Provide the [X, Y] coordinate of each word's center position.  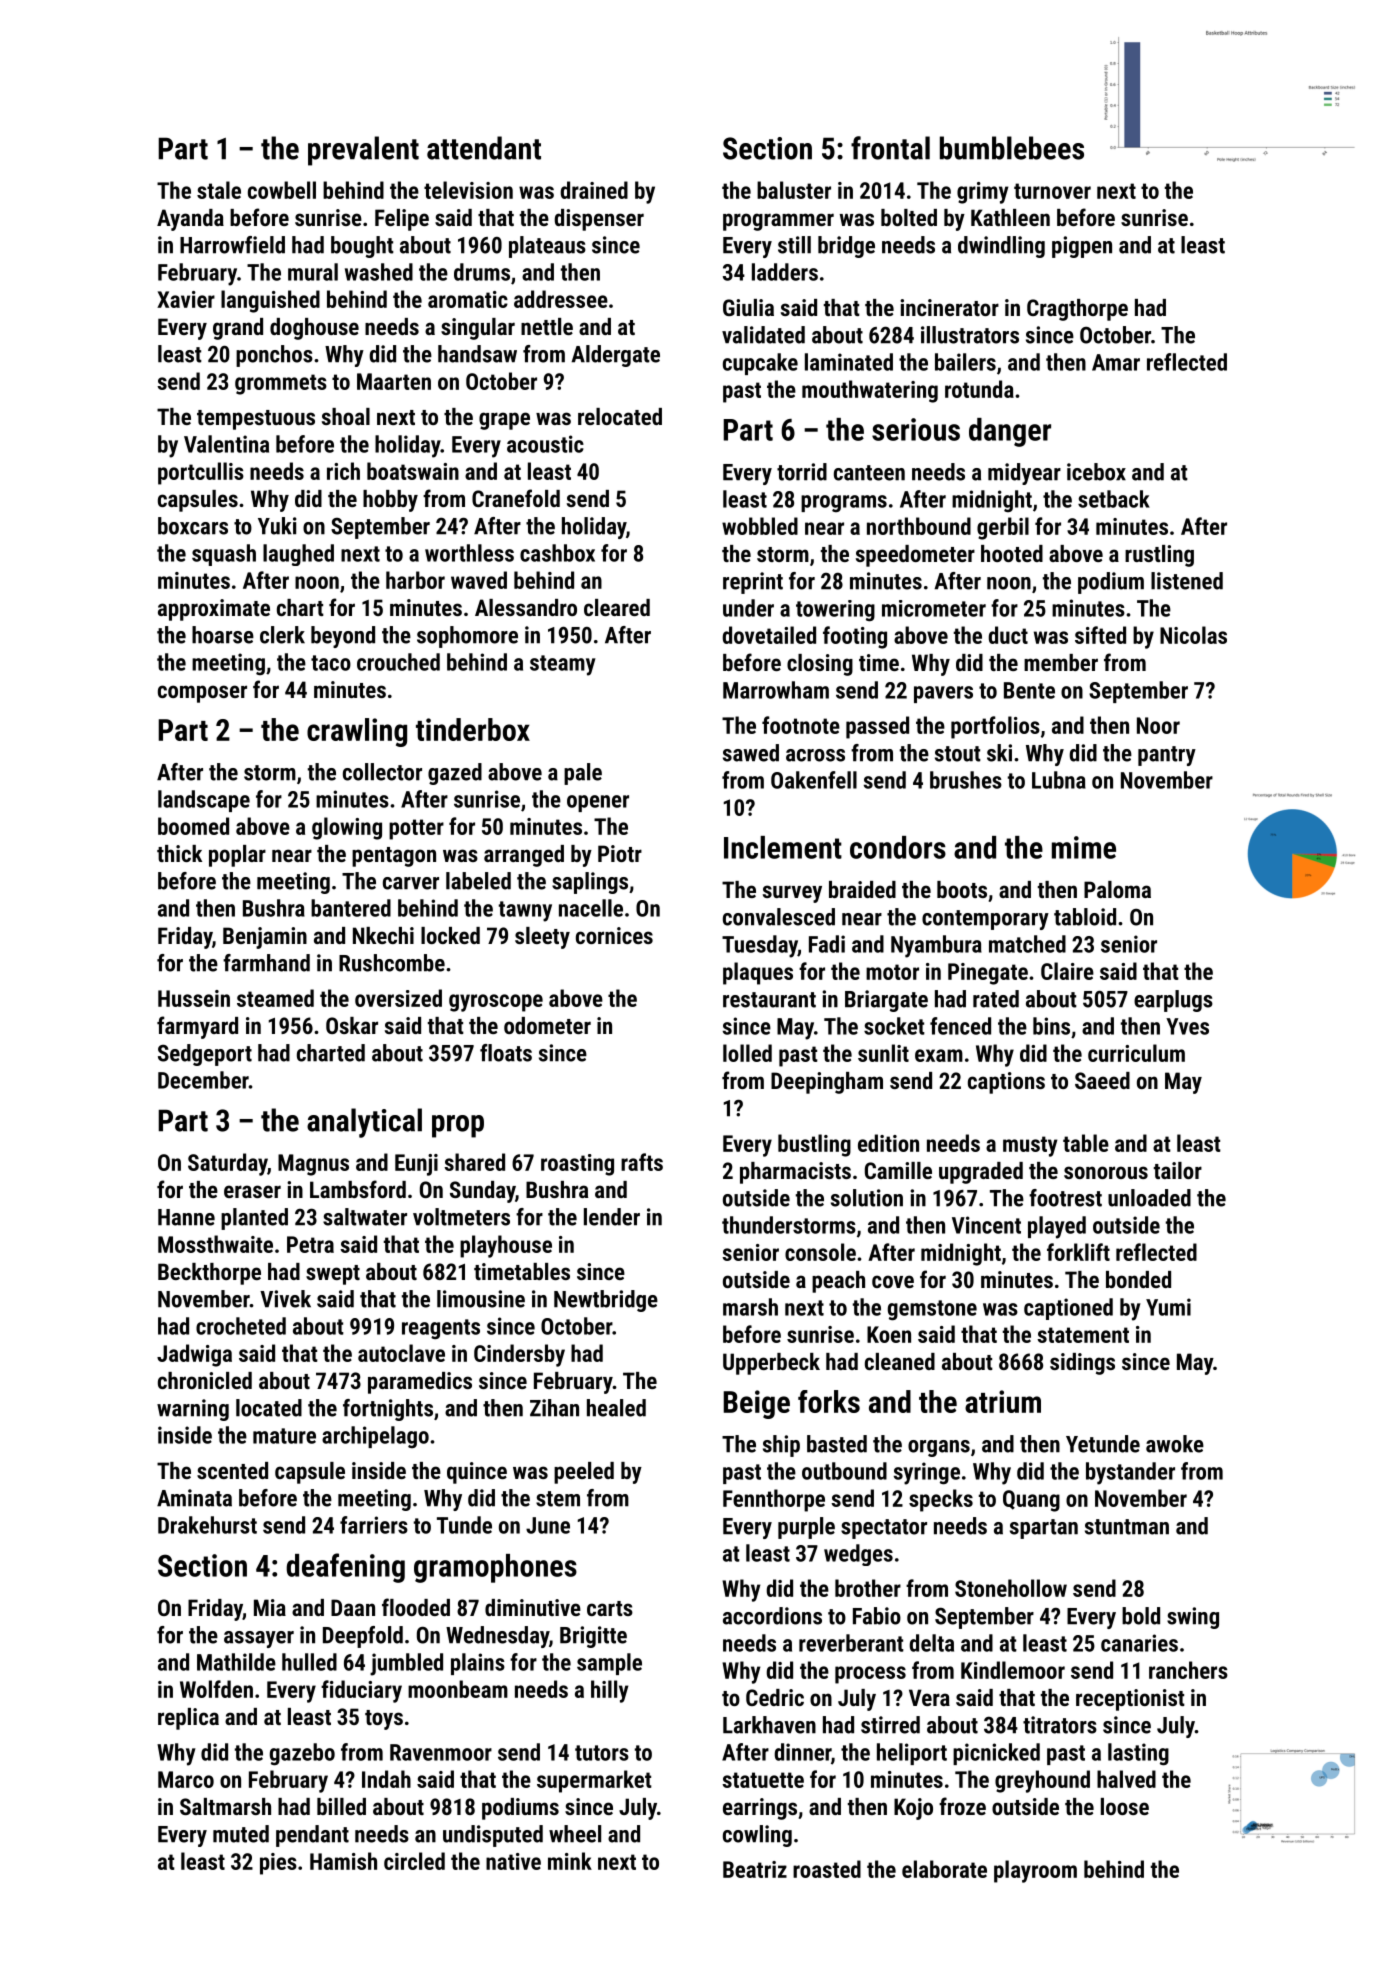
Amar [1116, 362]
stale [219, 190]
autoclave [401, 1353]
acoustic [545, 444]
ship [781, 1446]
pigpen [1082, 247]
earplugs [1173, 1001]
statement [1083, 1335]
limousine [481, 1299]
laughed [298, 555]
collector [382, 772]
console [820, 1252]
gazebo [302, 1754]
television [468, 190]
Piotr [620, 853]
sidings [1082, 1364]
